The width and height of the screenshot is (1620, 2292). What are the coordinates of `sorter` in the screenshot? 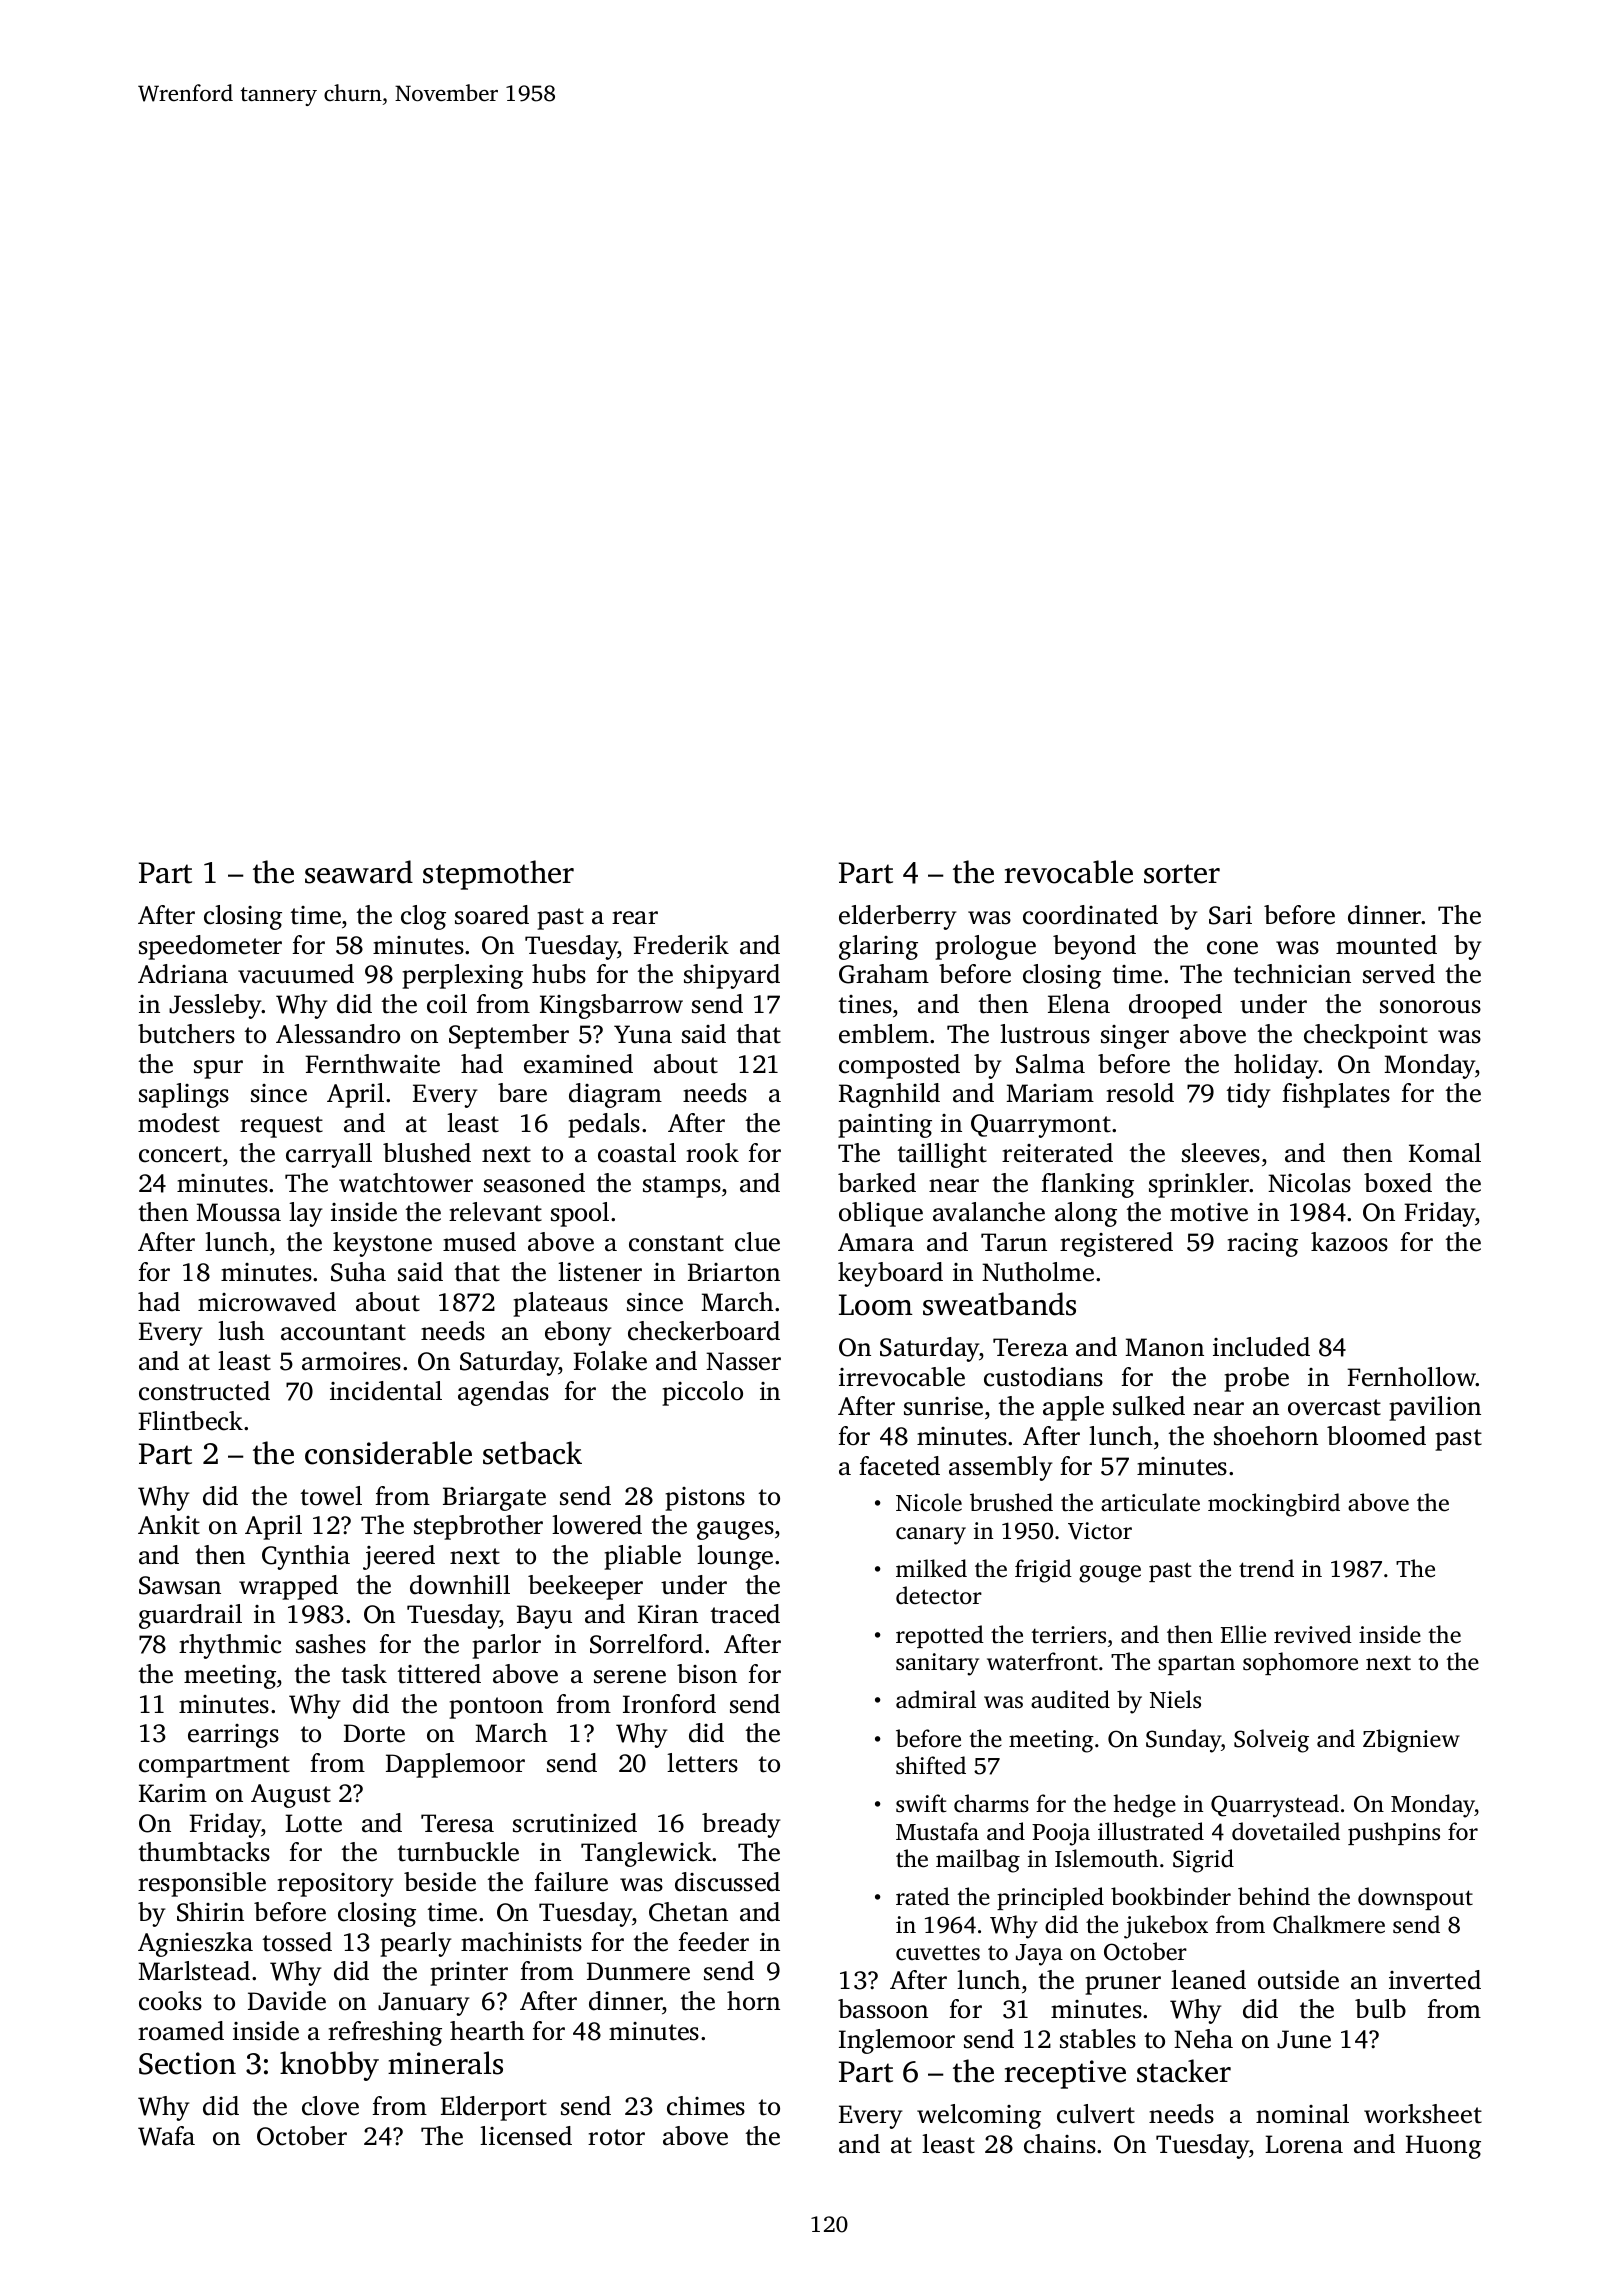 It's located at (1182, 874).
